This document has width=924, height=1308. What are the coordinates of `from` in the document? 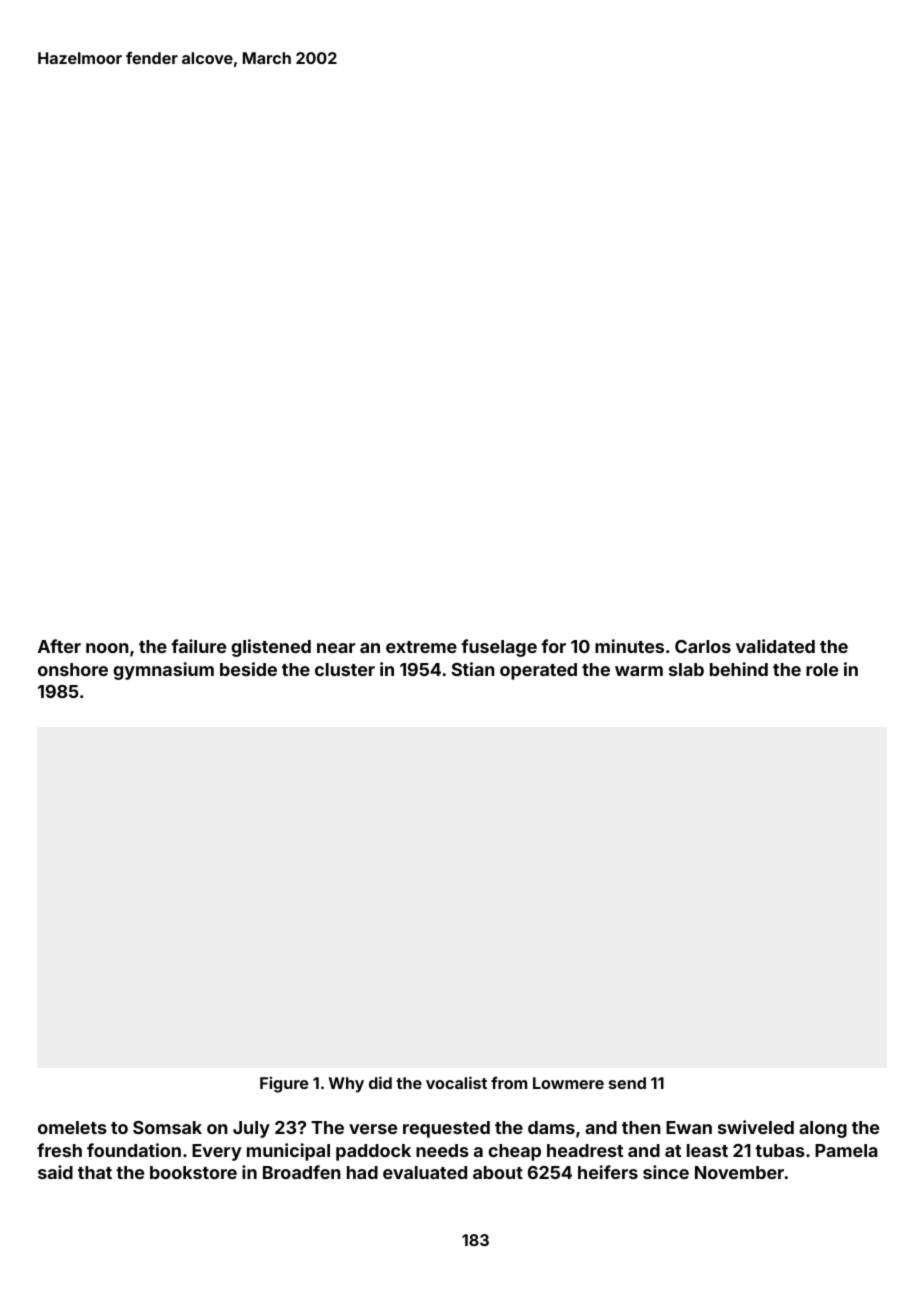 It's located at (509, 1083).
